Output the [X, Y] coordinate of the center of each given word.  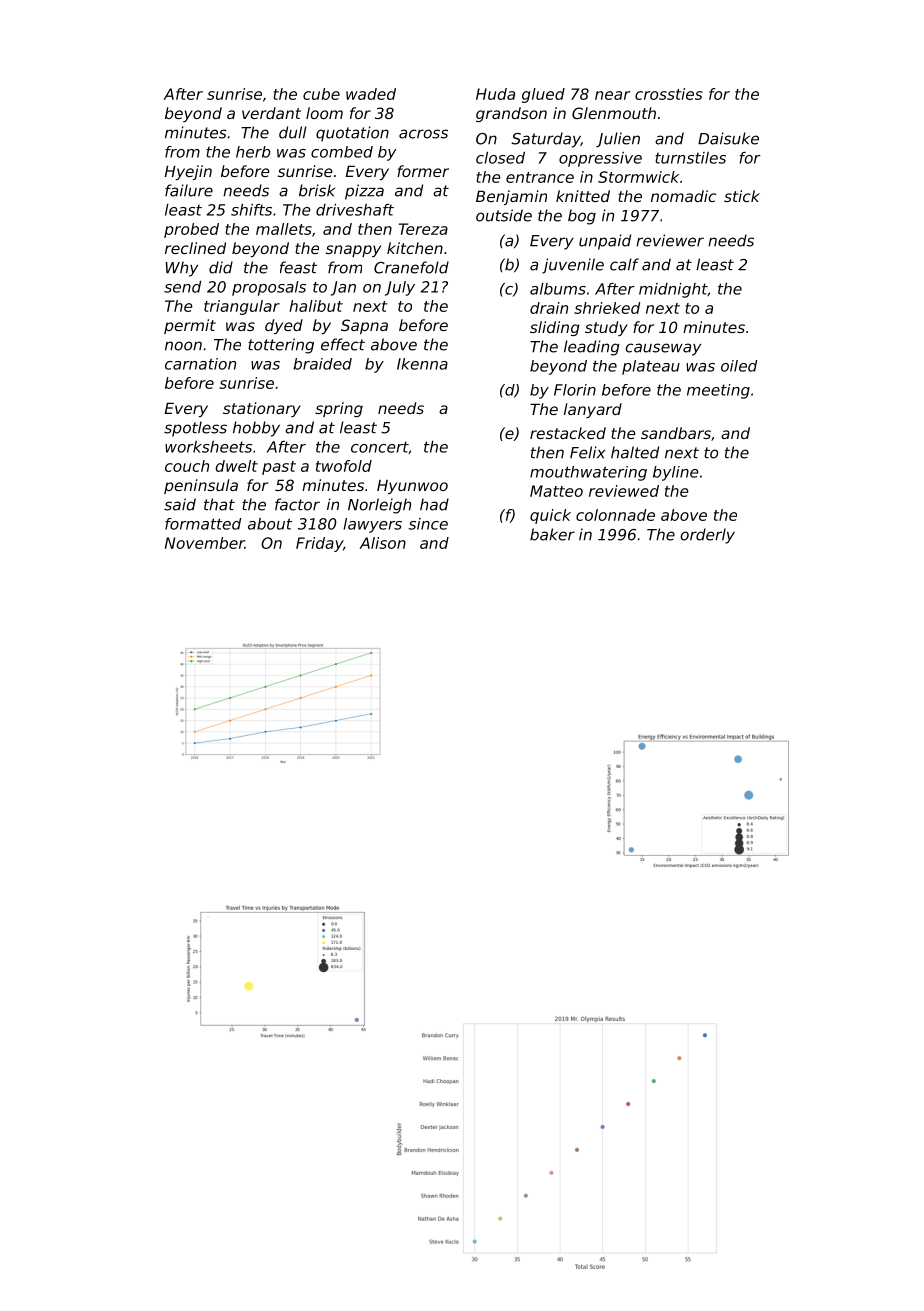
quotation [352, 134]
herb [253, 152]
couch [187, 466]
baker [552, 534]
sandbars [676, 433]
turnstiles [690, 158]
